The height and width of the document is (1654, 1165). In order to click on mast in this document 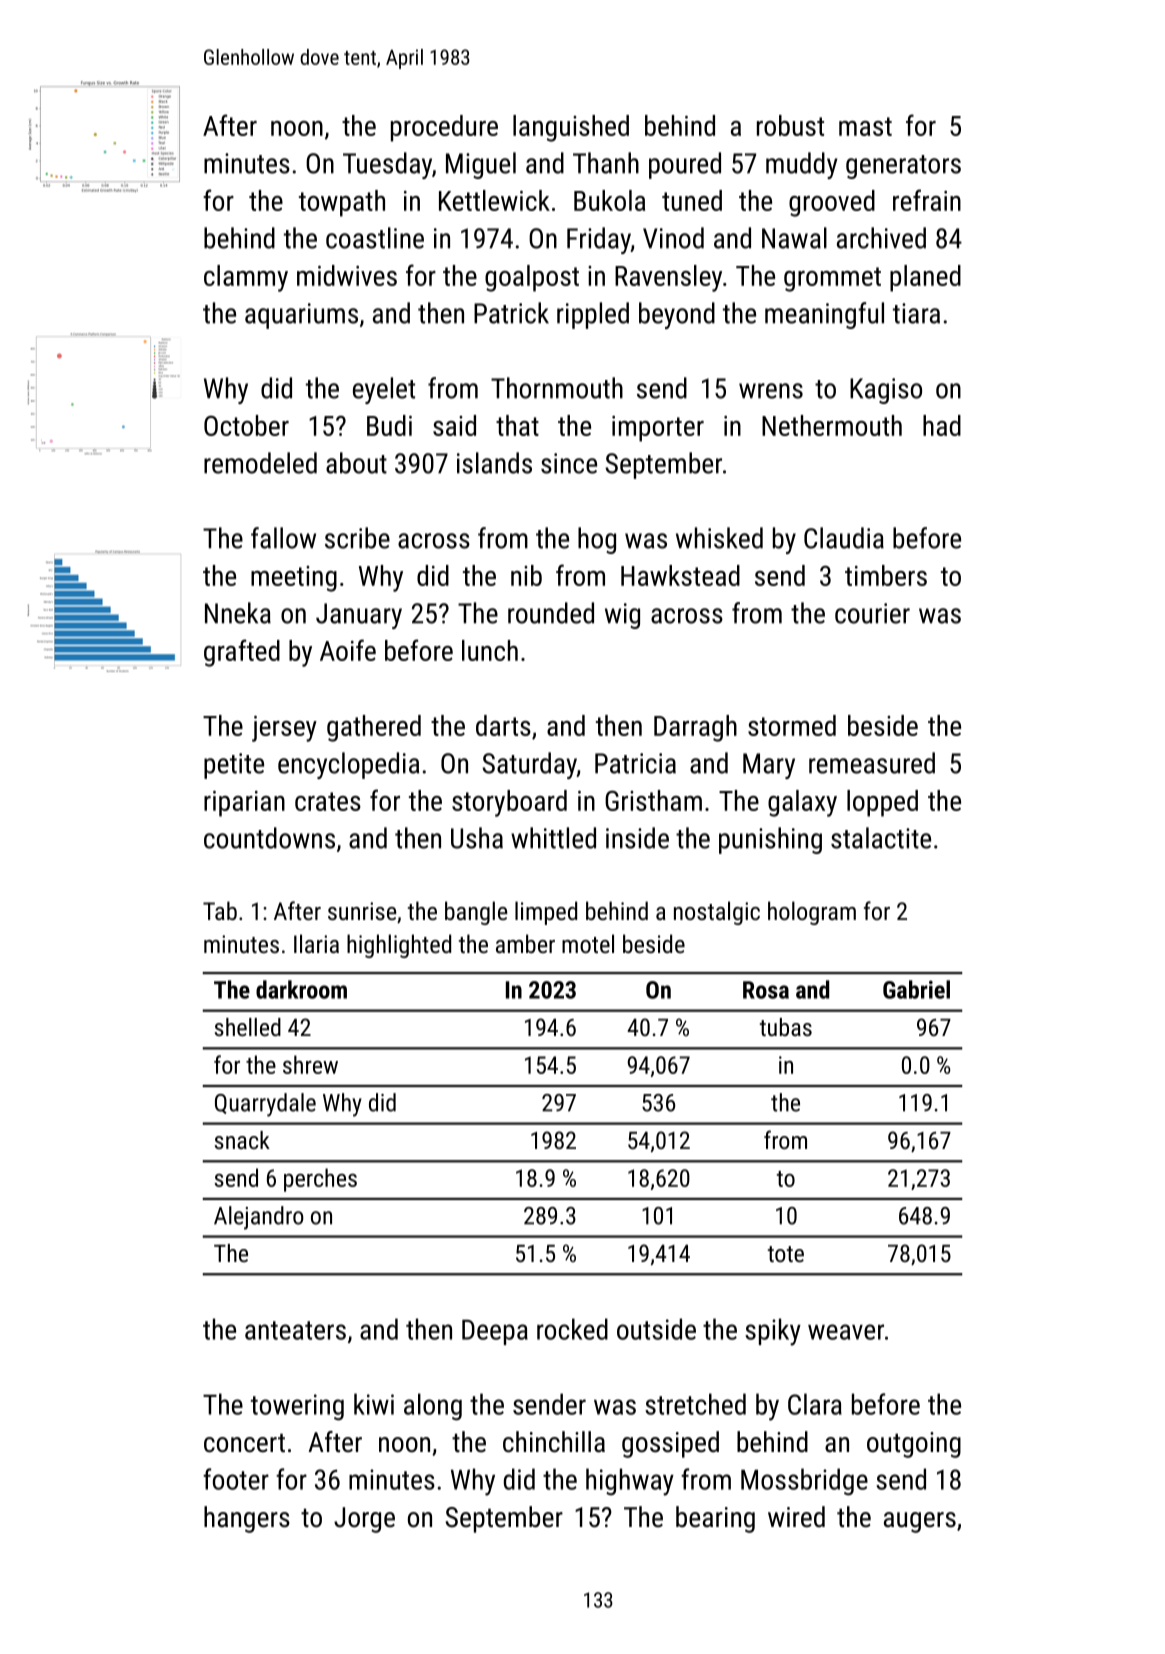, I will do `click(865, 126)`.
